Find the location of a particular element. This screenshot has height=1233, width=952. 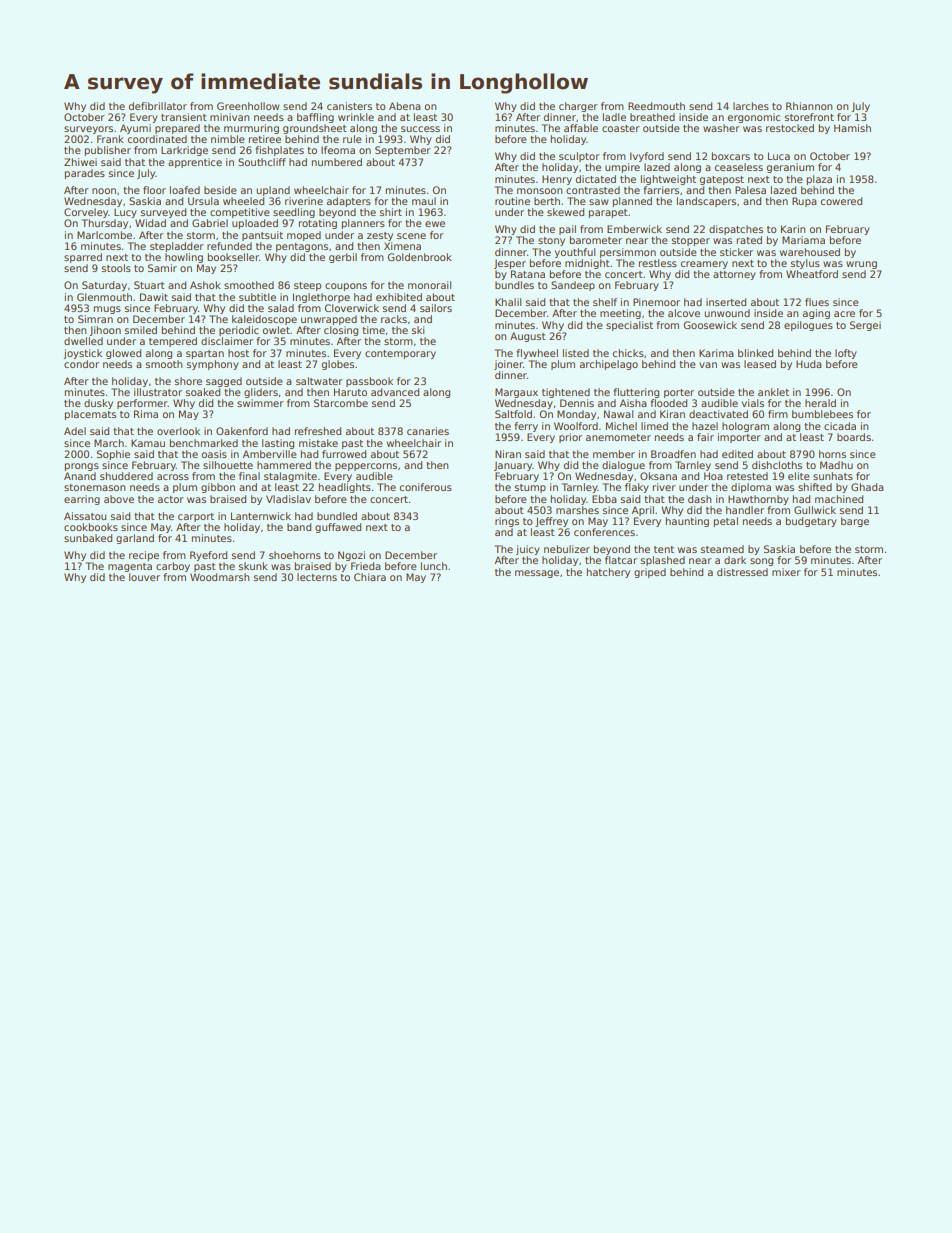

louver is located at coordinates (144, 577).
